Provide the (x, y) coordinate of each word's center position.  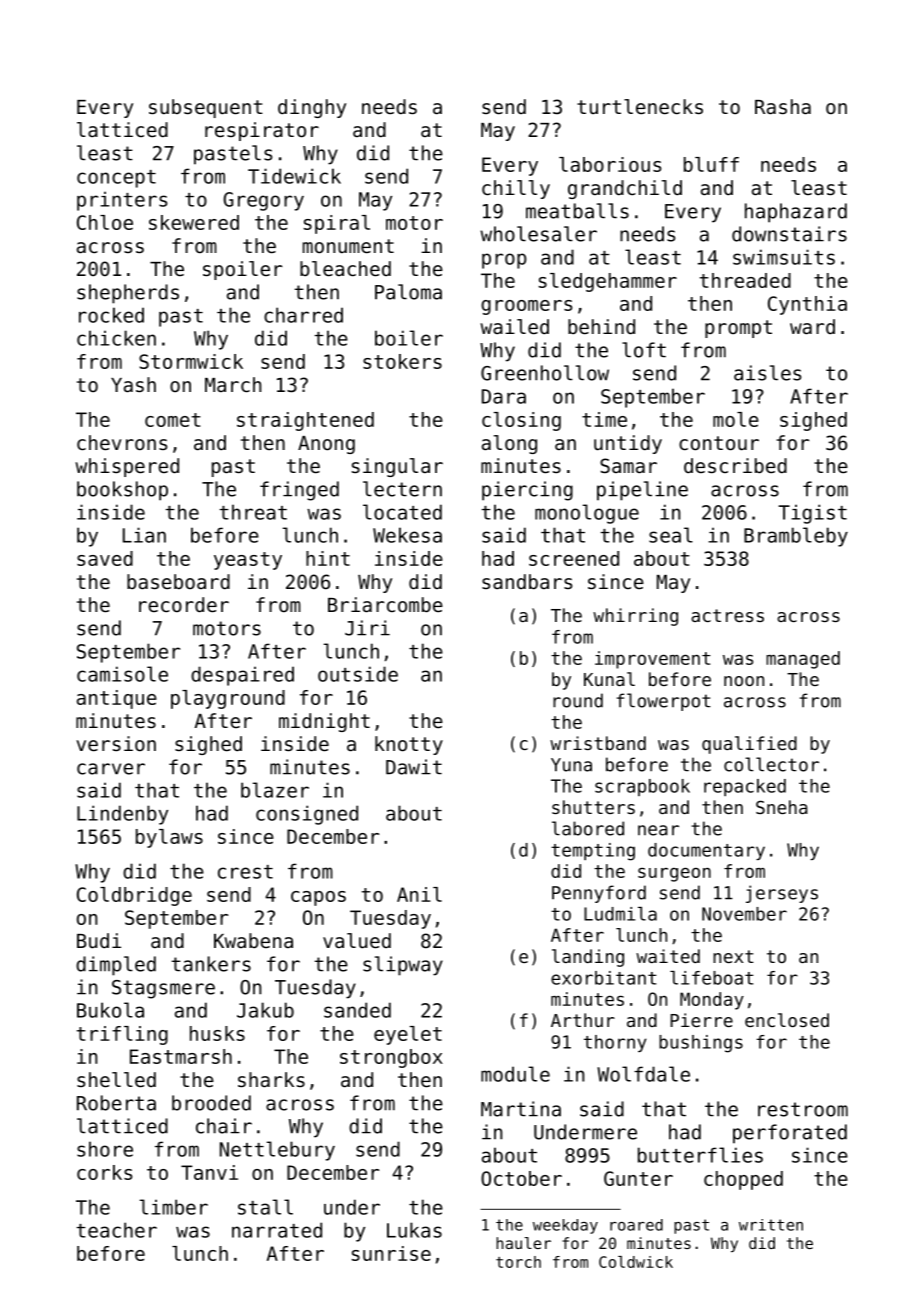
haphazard (796, 213)
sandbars (527, 582)
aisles (767, 373)
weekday (565, 1226)
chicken (116, 338)
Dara (504, 396)
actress (727, 615)
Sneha (782, 807)
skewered (194, 222)
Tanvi (209, 1172)
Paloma (408, 292)
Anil (419, 894)
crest (245, 872)
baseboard (178, 582)
